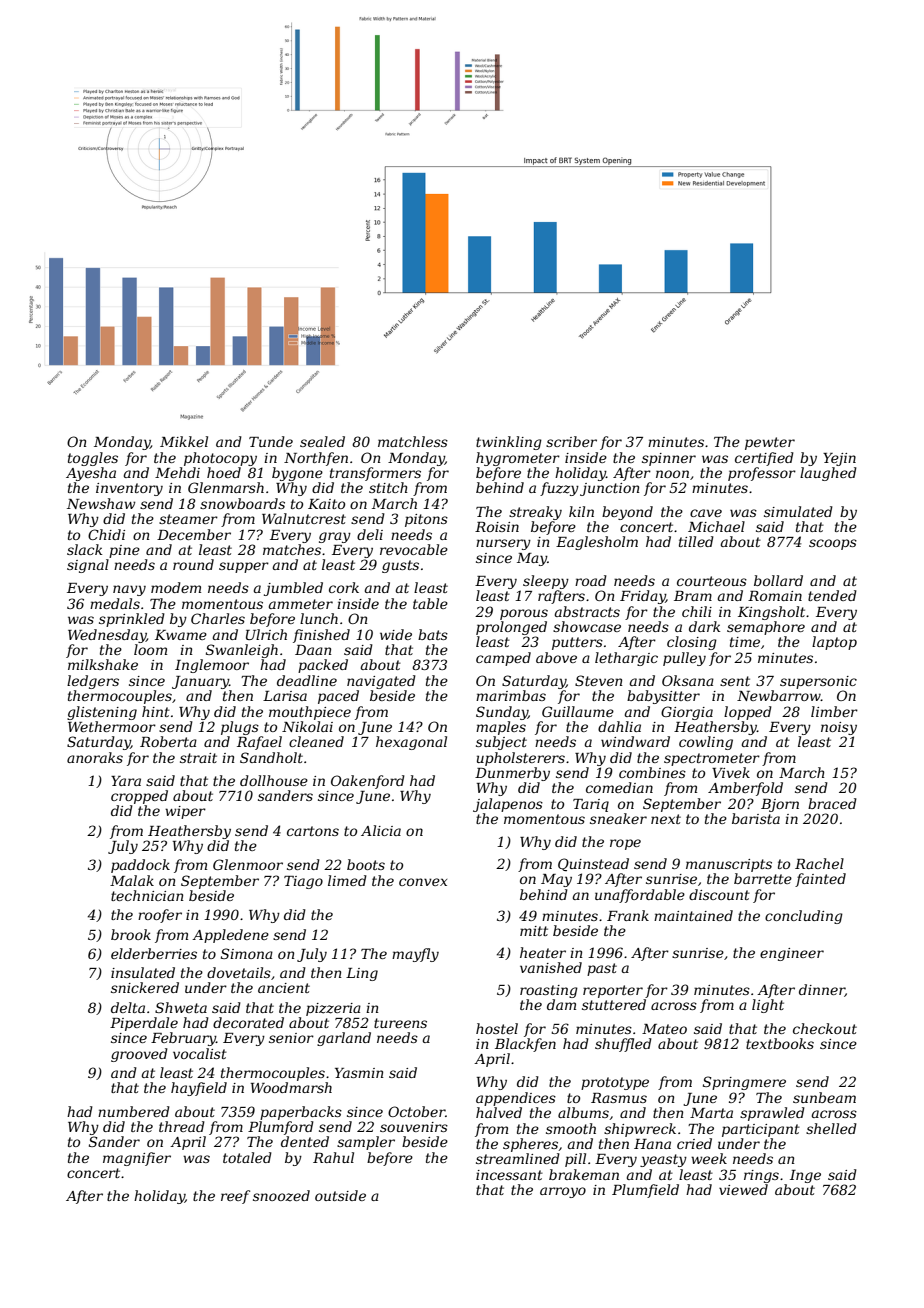 The image size is (924, 1308). Describe the element at coordinates (839, 459) in the image. I see `Yejin` at that location.
